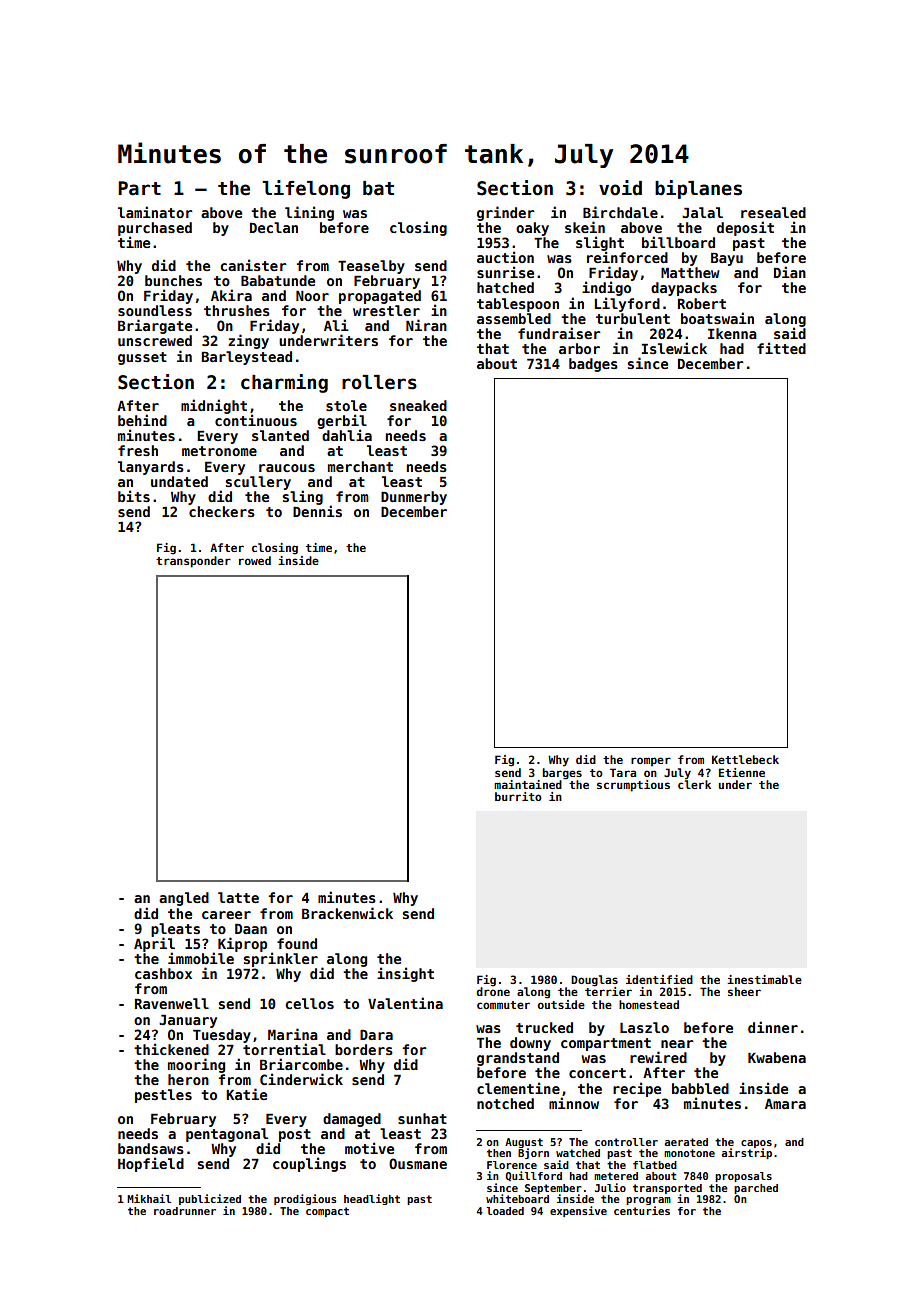 The width and height of the screenshot is (924, 1314). I want to click on Tuesday, so click(222, 1036).
